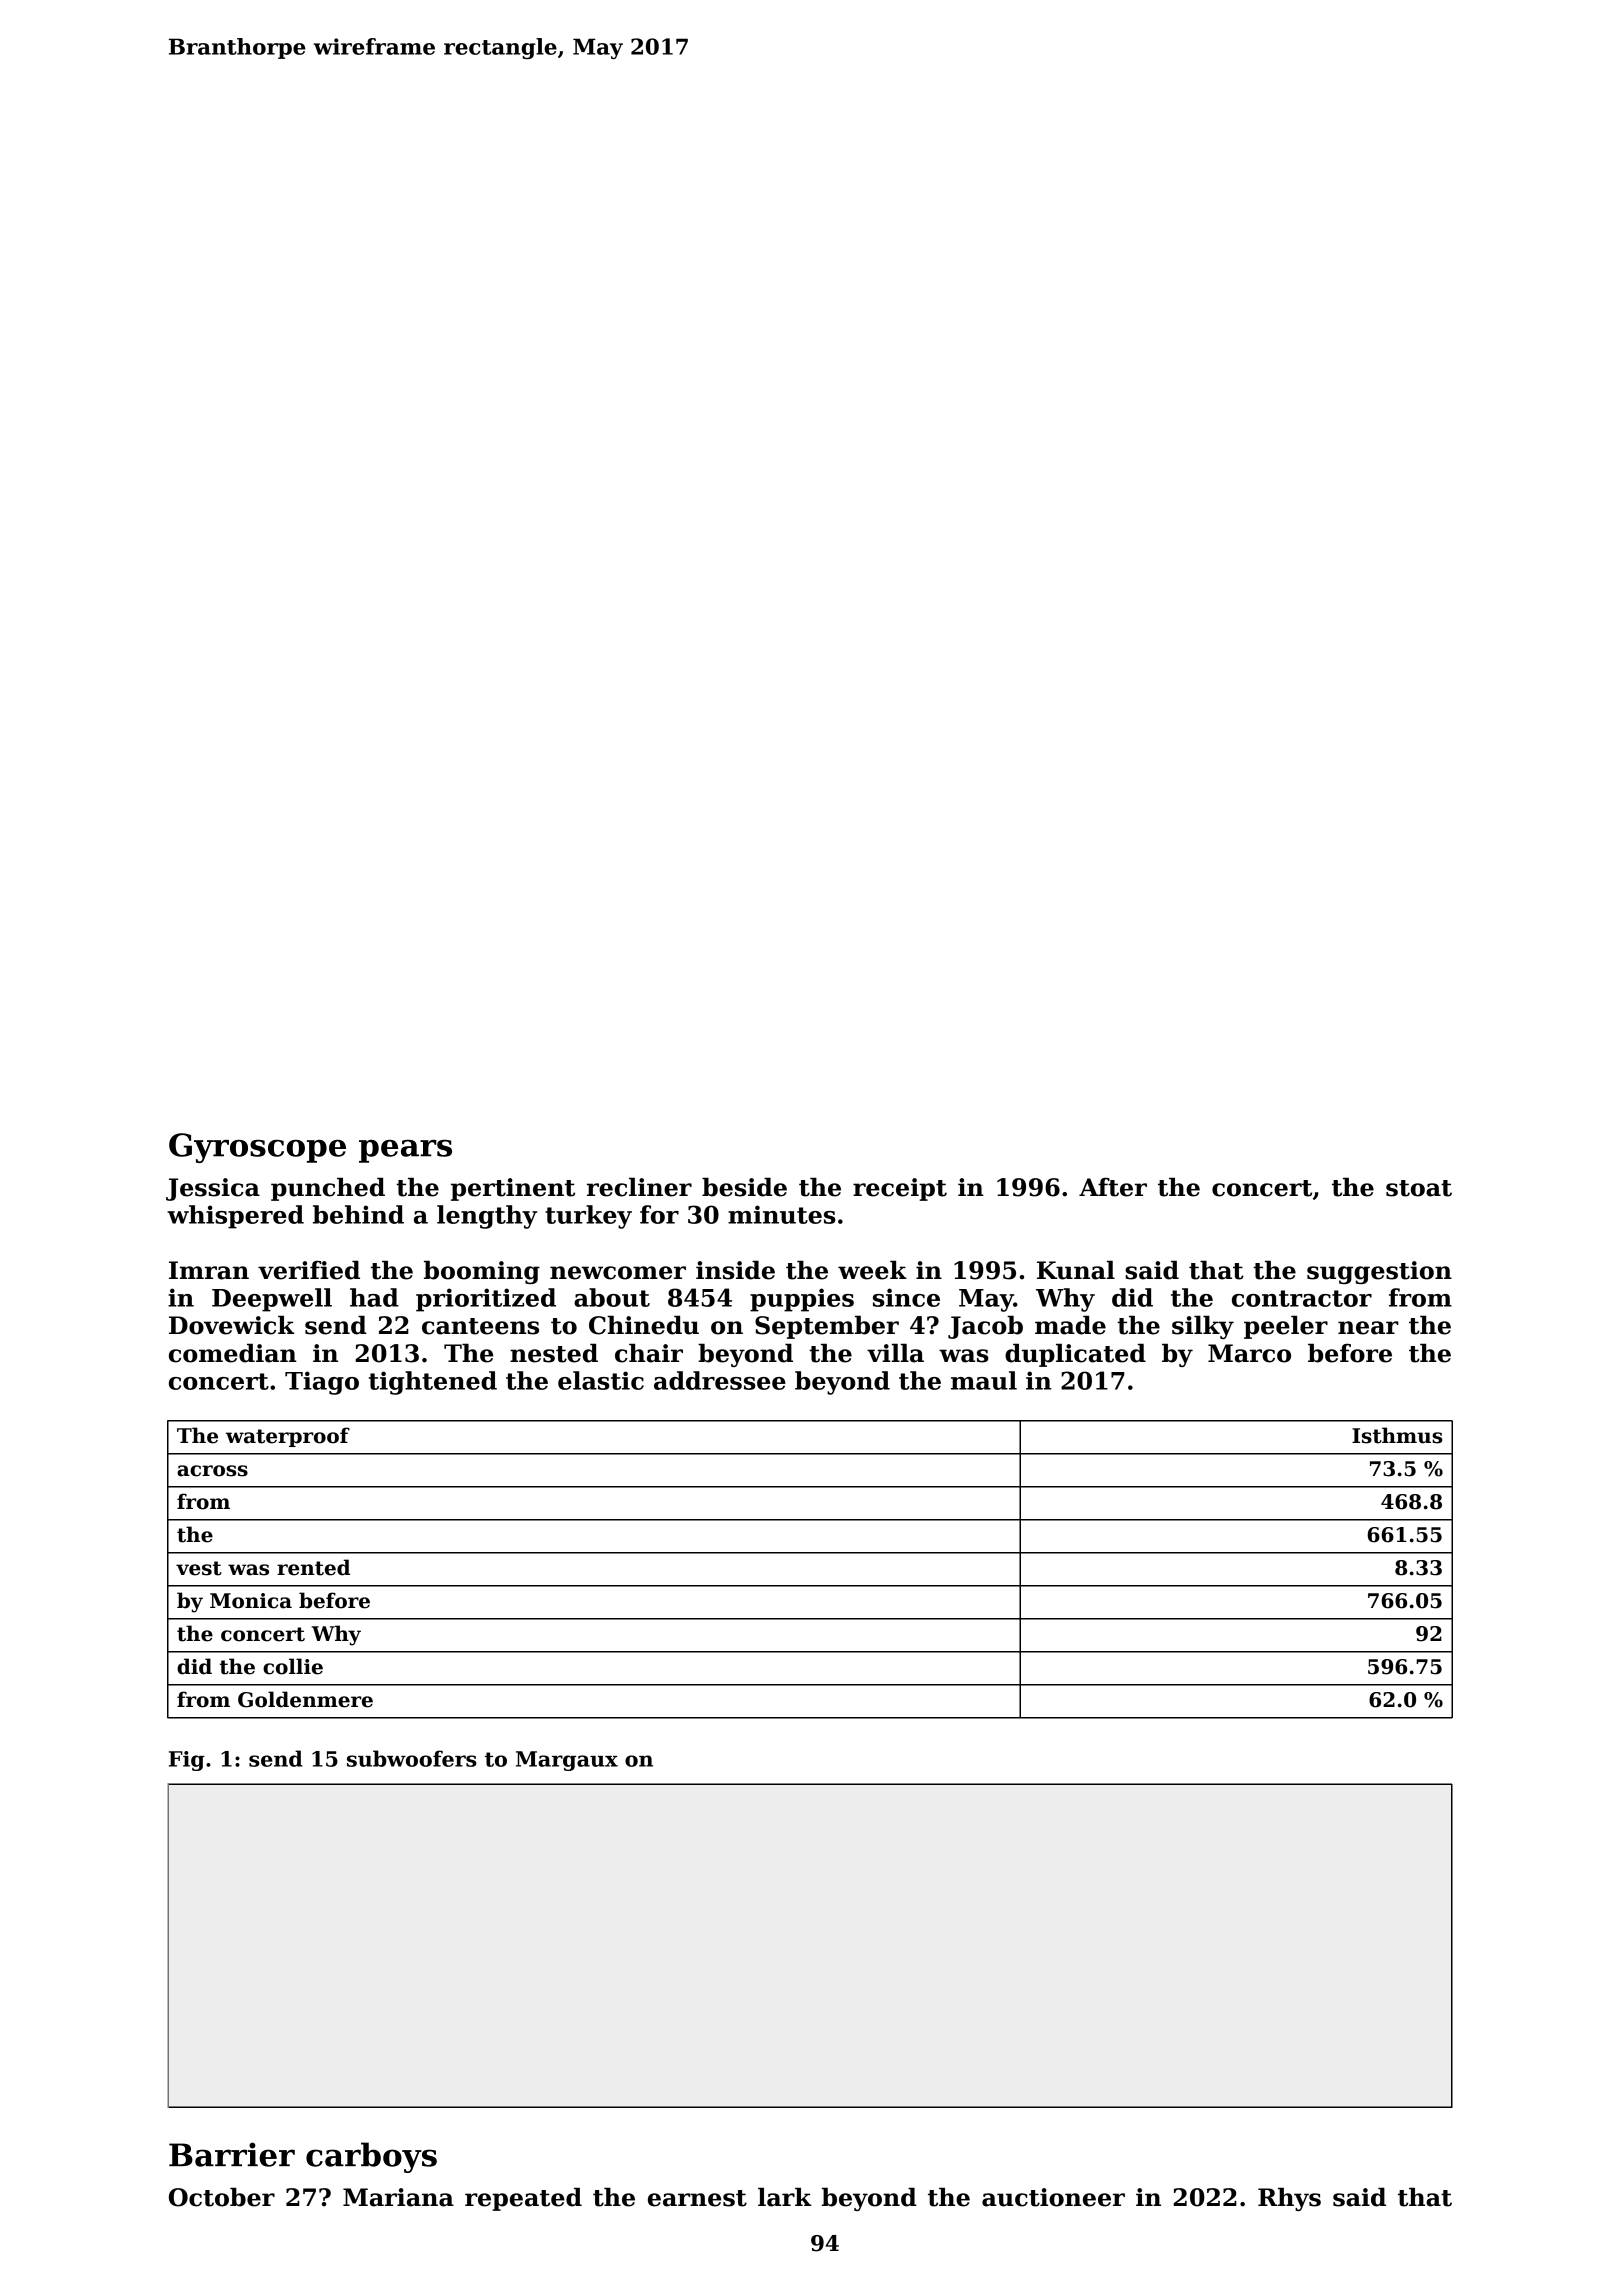  What do you see at coordinates (785, 2197) in the screenshot?
I see `lark` at bounding box center [785, 2197].
